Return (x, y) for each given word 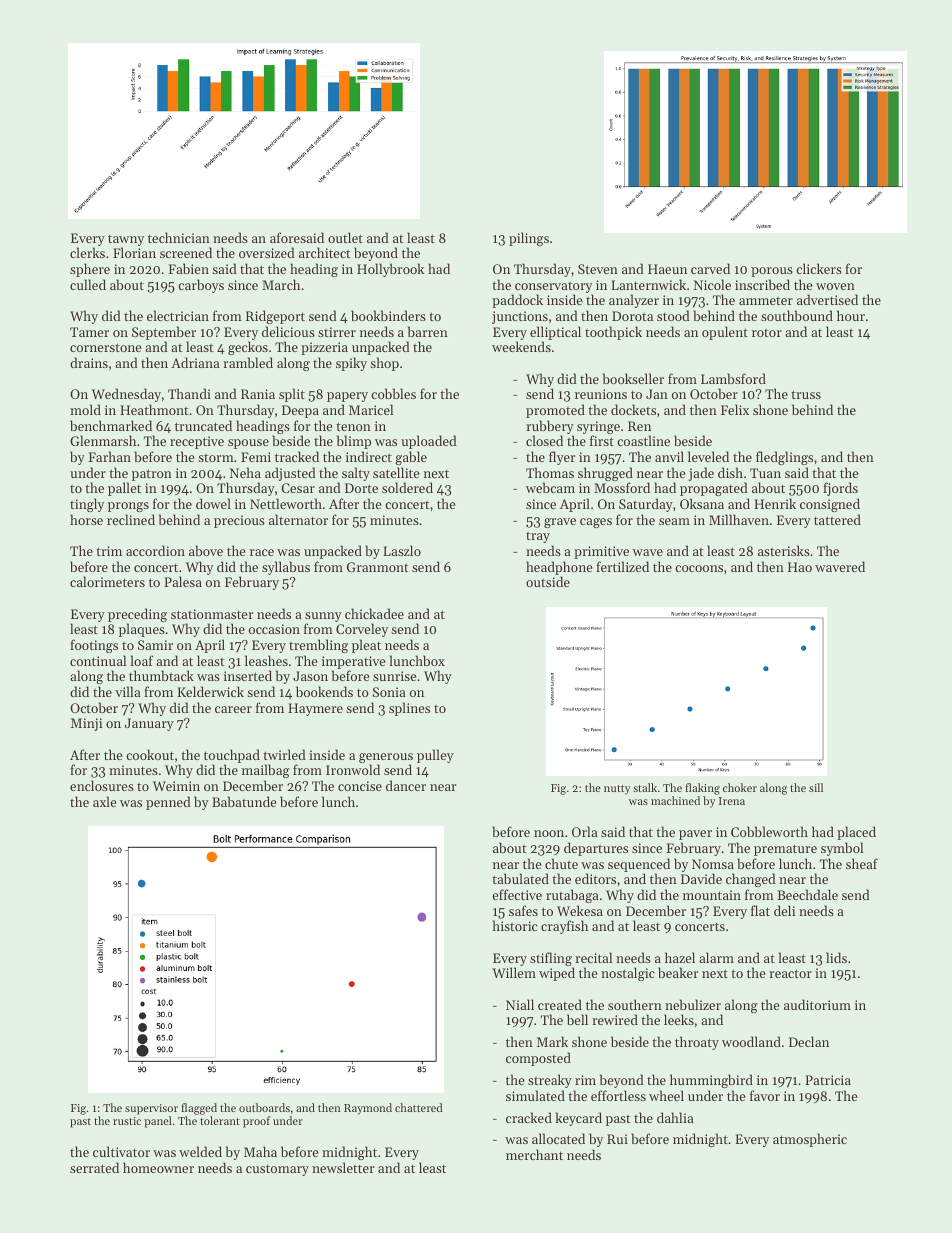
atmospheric (810, 1140)
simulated (535, 1095)
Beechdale (807, 894)
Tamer (89, 332)
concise (360, 786)
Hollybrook (390, 270)
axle (105, 801)
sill (816, 787)
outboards (264, 1107)
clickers (819, 268)
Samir (155, 645)
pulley (435, 756)
